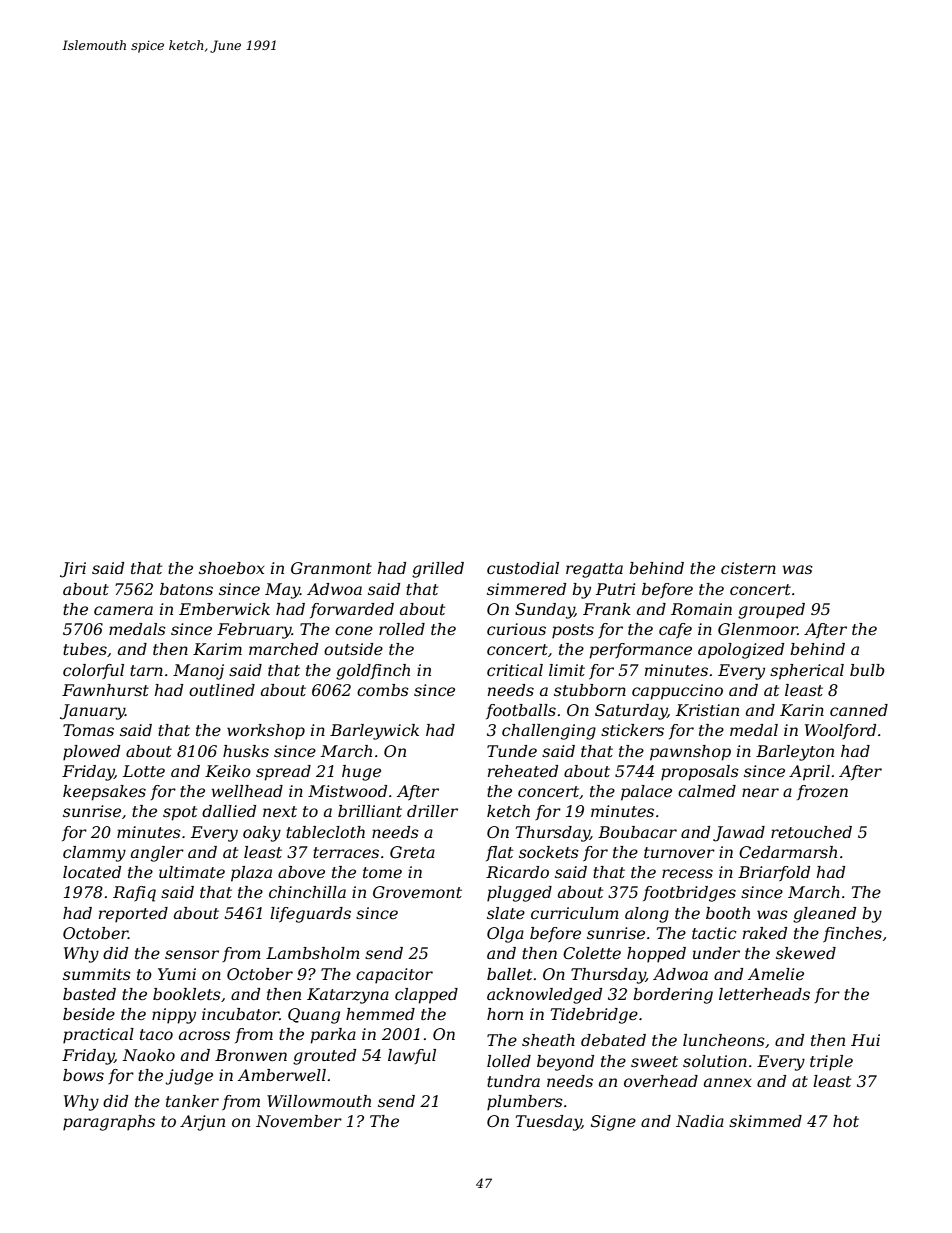 This screenshot has width=952, height=1233. Describe the element at coordinates (748, 568) in the screenshot. I see `cistern` at that location.
